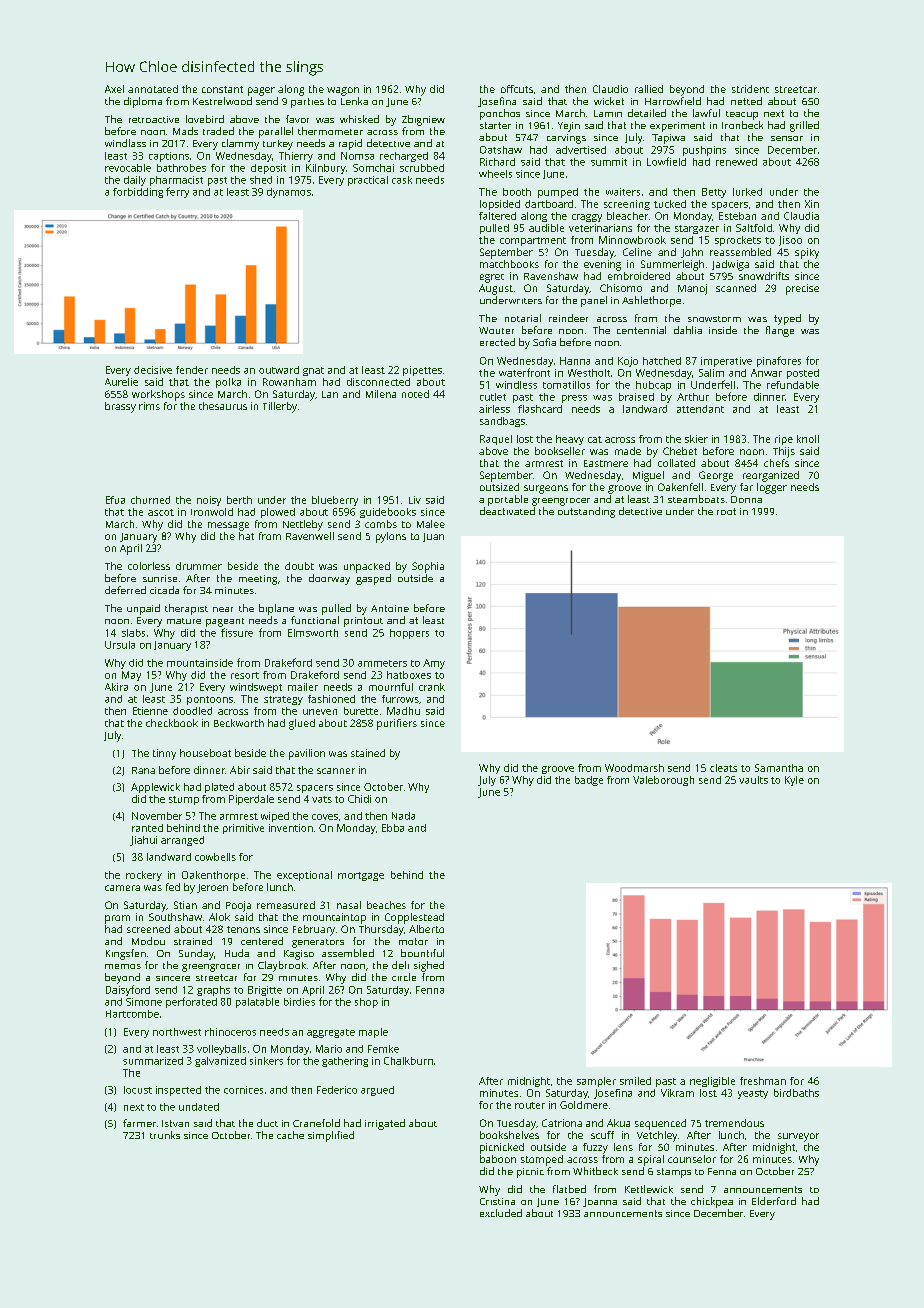  Describe the element at coordinates (696, 439) in the screenshot. I see `skier` at that location.
